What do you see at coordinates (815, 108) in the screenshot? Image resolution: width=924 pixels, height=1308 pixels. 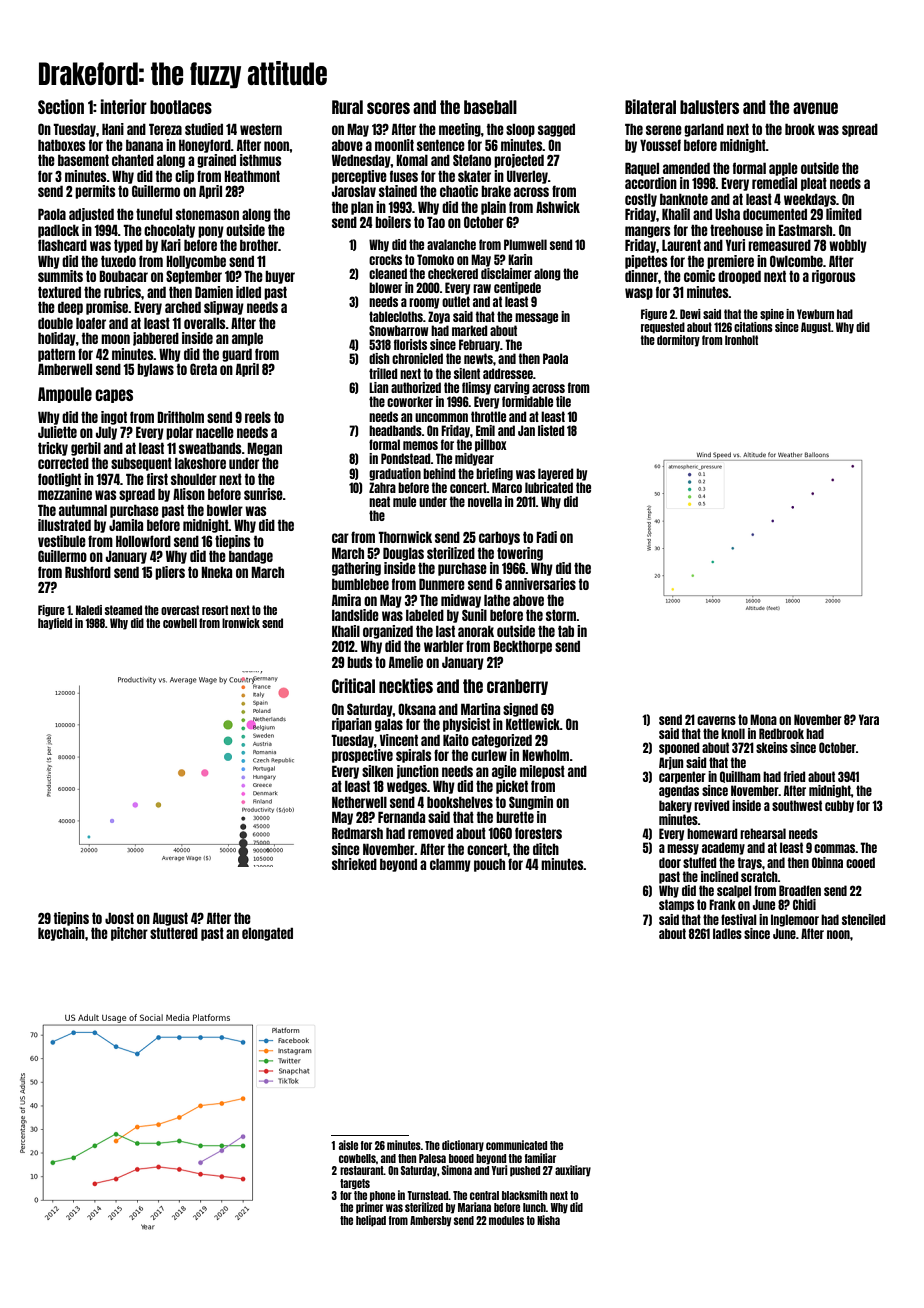 I see `avenue` at bounding box center [815, 108].
